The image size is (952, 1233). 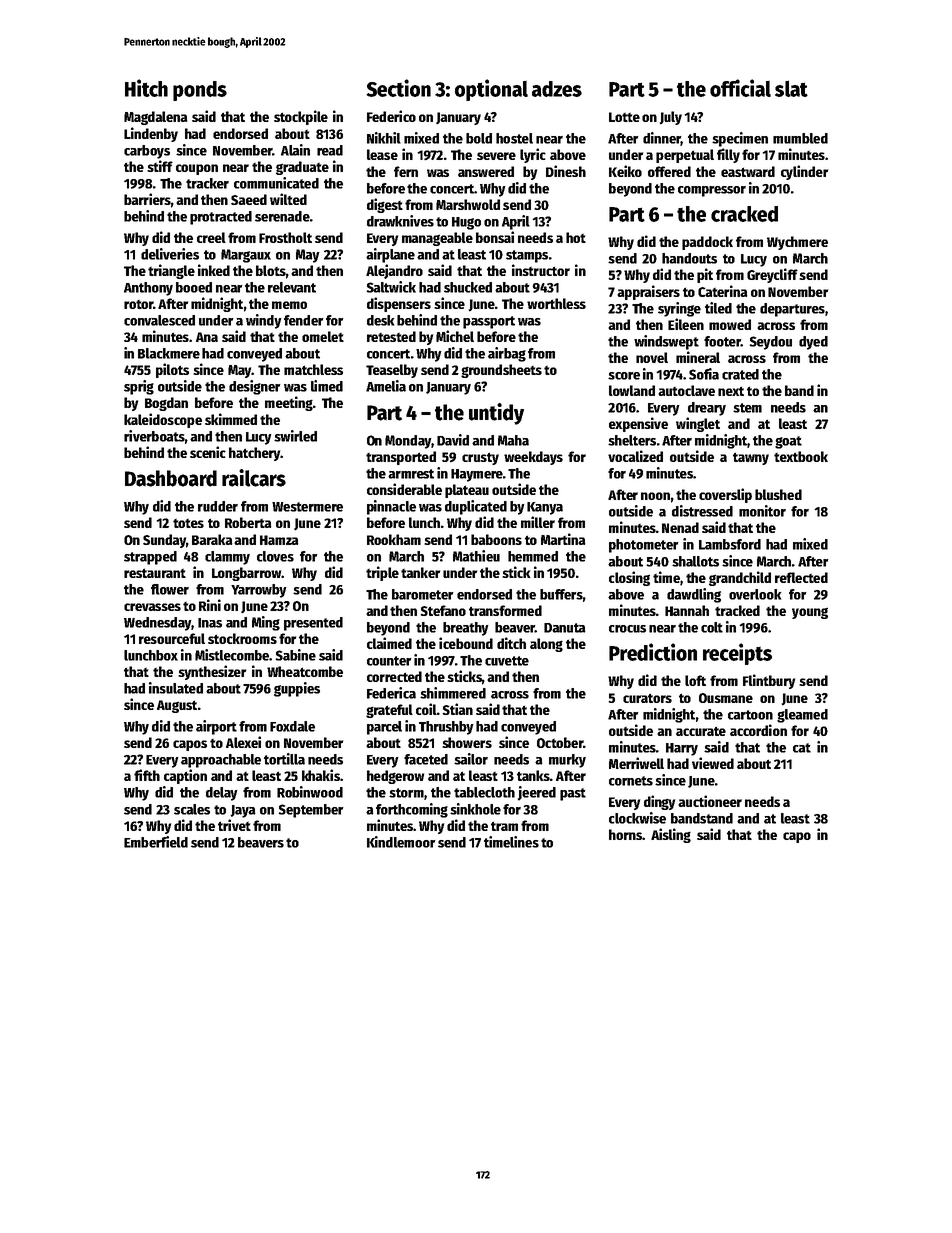 What do you see at coordinates (200, 91) in the screenshot?
I see `ponds` at bounding box center [200, 91].
